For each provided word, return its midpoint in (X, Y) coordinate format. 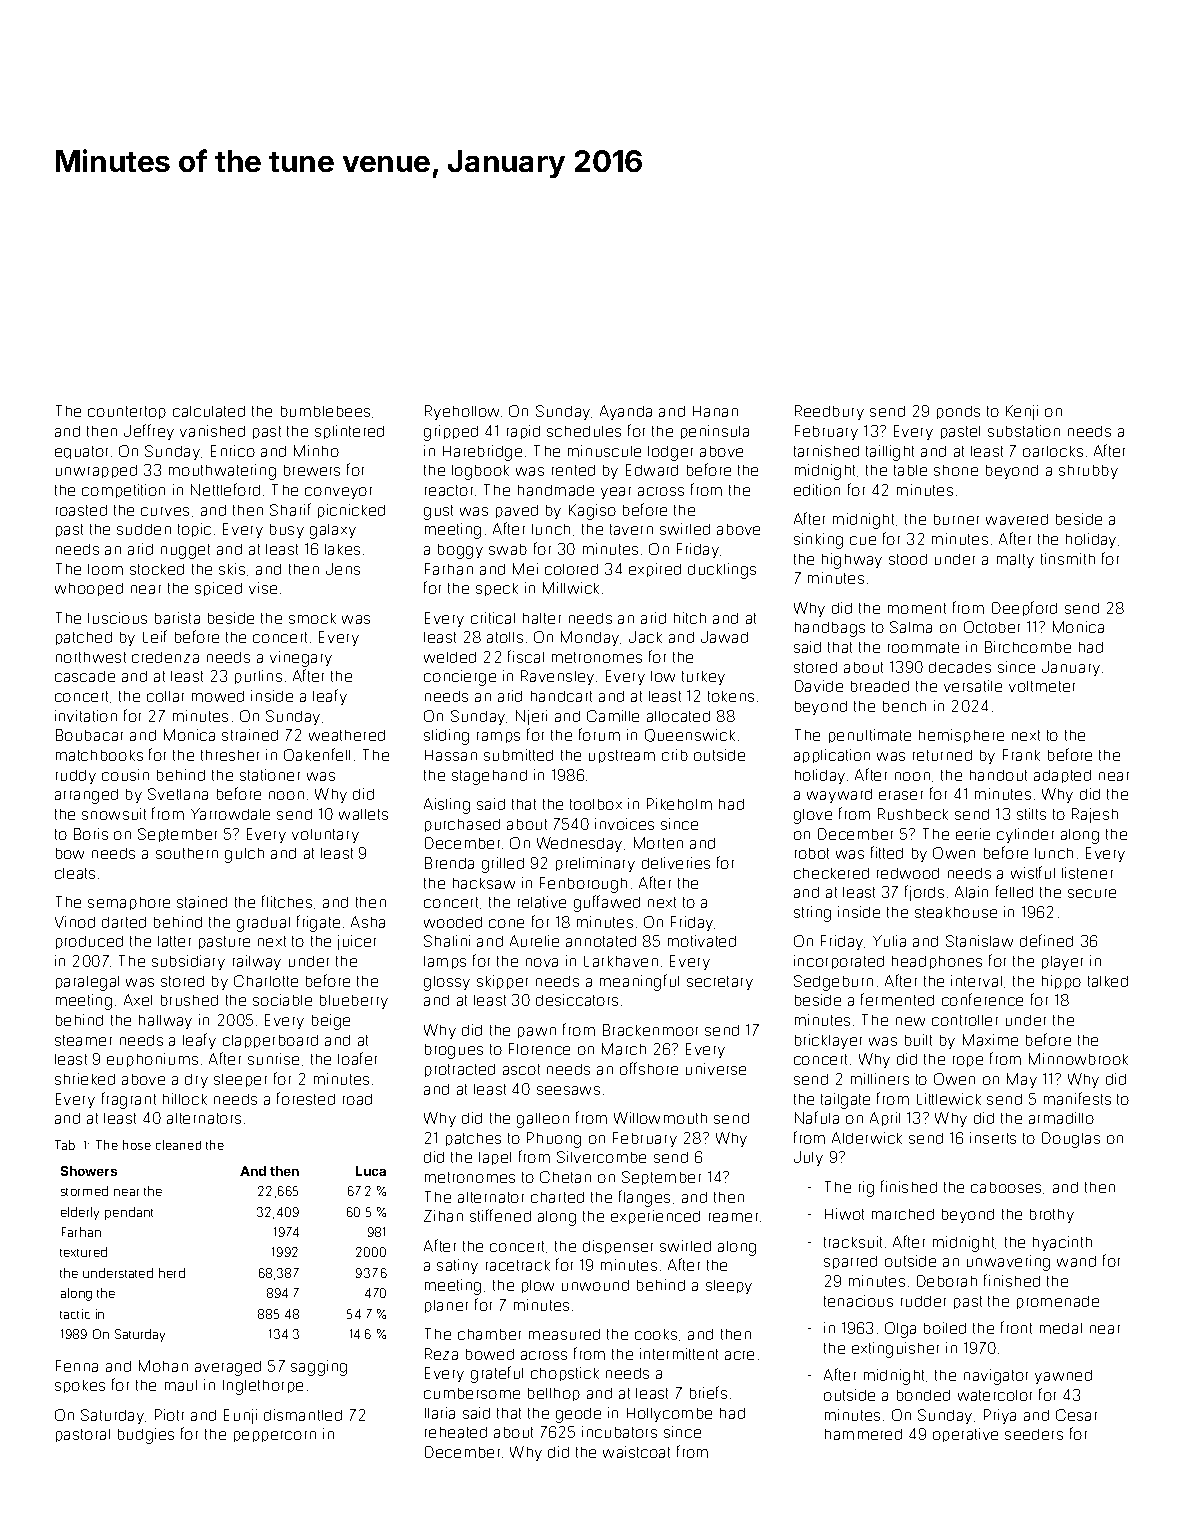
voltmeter (1042, 686)
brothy (1052, 1216)
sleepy (729, 1287)
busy (287, 531)
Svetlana (178, 794)
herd (172, 1273)
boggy (460, 551)
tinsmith (1068, 559)
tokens (731, 696)
